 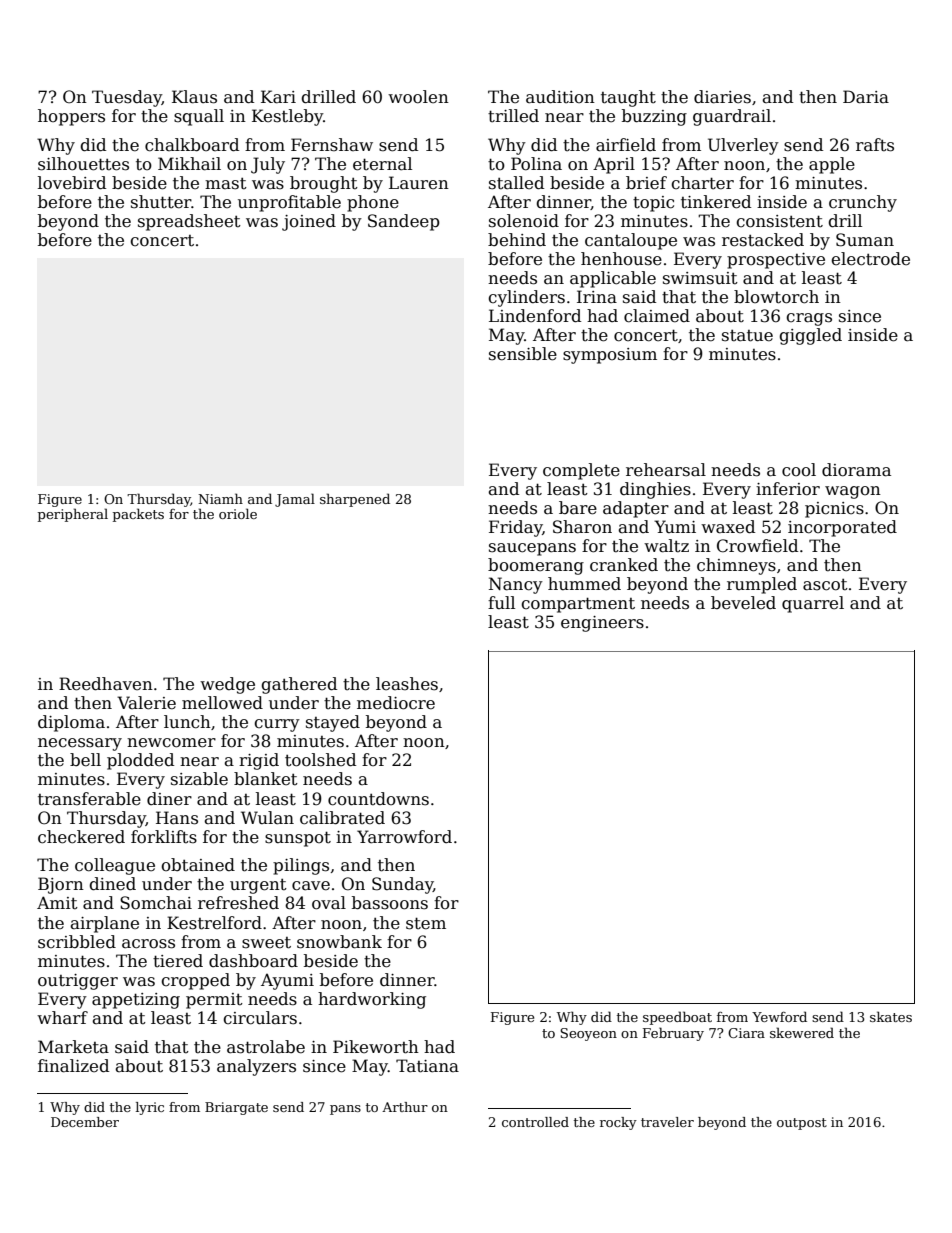 What do you see at coordinates (81, 837) in the screenshot?
I see `checkered` at bounding box center [81, 837].
